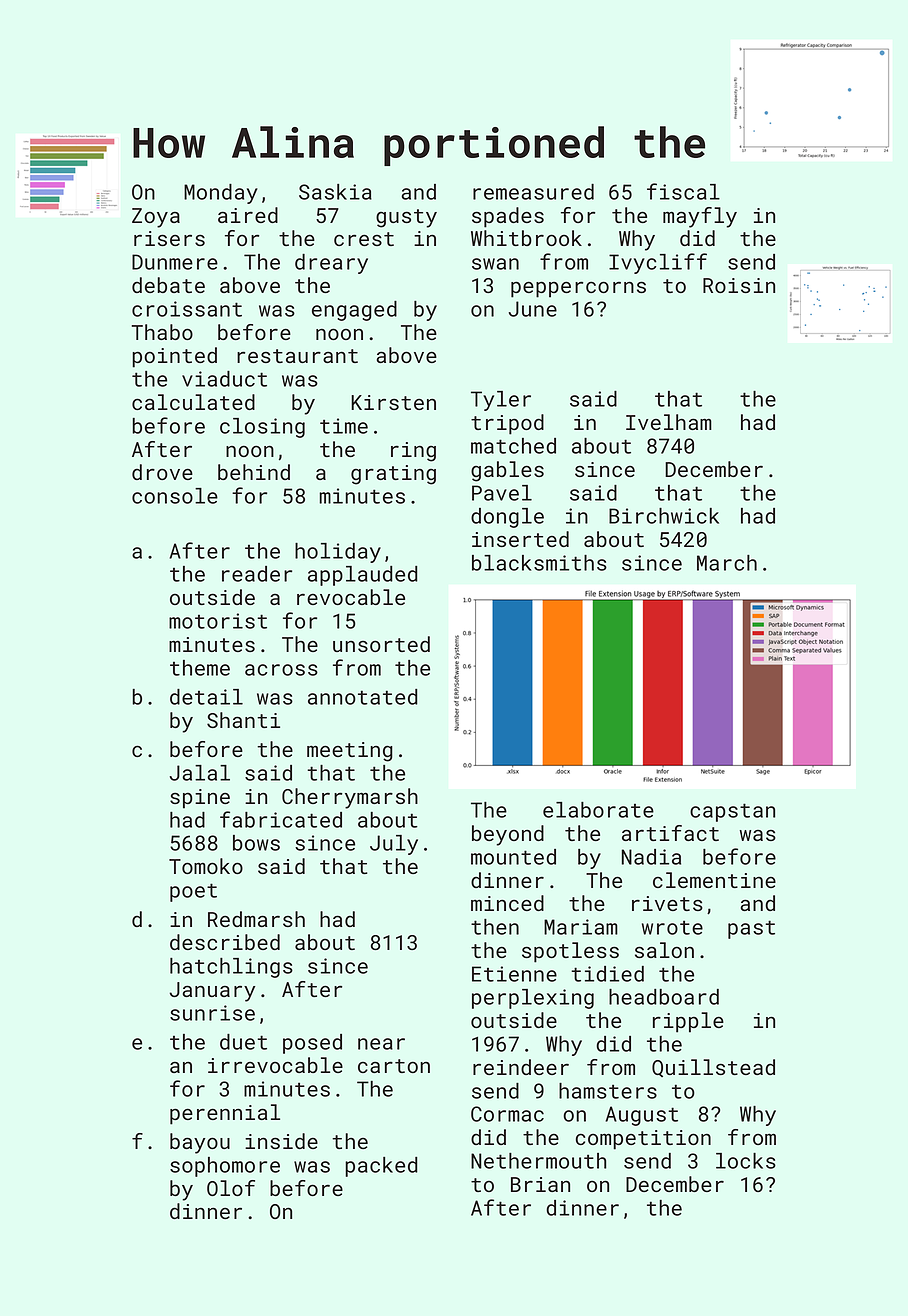 This image has height=1316, width=908. I want to click on Ivelham, so click(669, 422).
